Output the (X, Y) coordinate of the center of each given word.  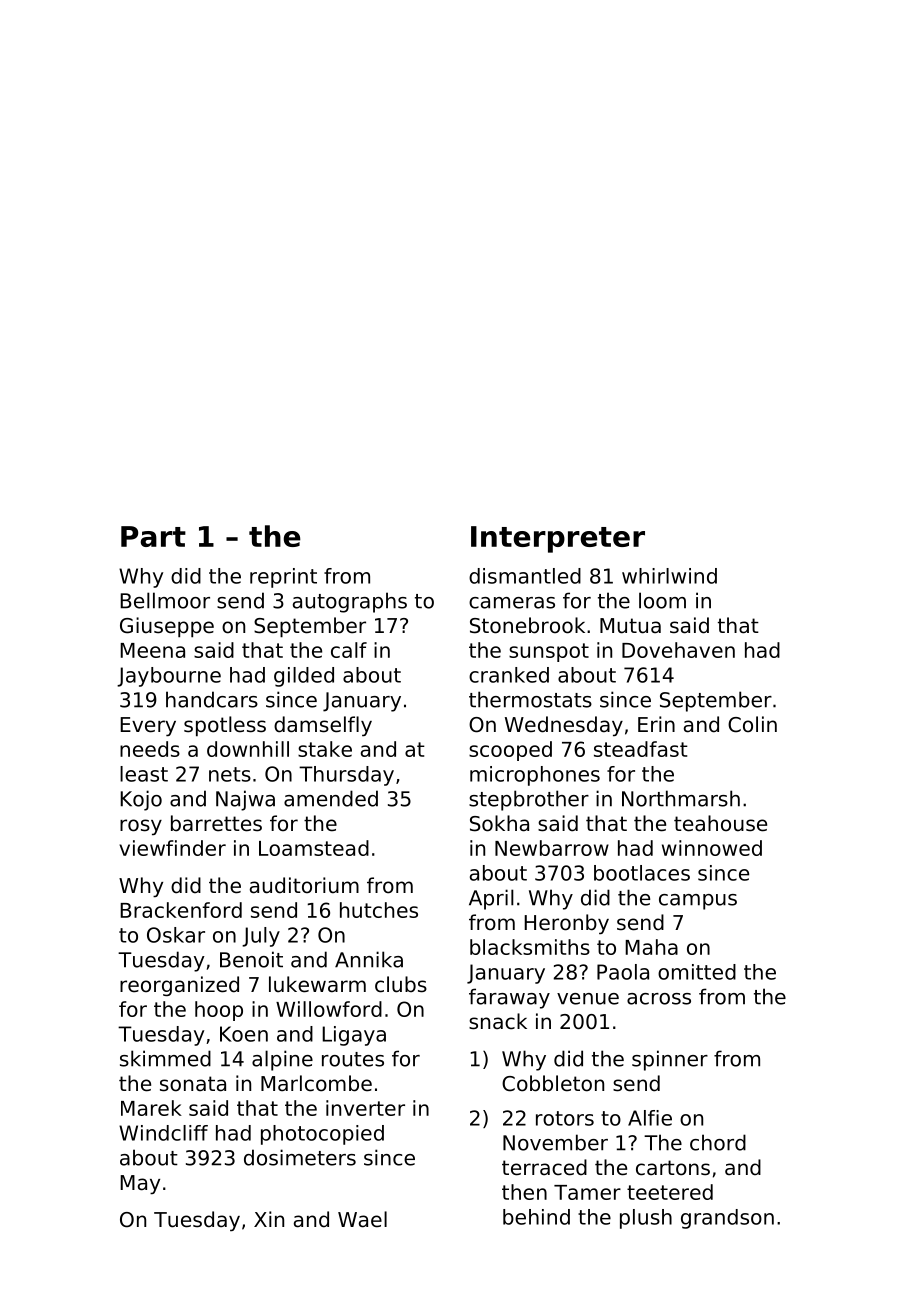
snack (498, 1021)
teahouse (720, 823)
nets (230, 774)
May (140, 1185)
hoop (219, 1011)
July (261, 937)
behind (536, 1217)
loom (662, 600)
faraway (509, 998)
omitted (697, 972)
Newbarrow (552, 848)
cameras (512, 603)
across (659, 999)
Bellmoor (165, 600)
